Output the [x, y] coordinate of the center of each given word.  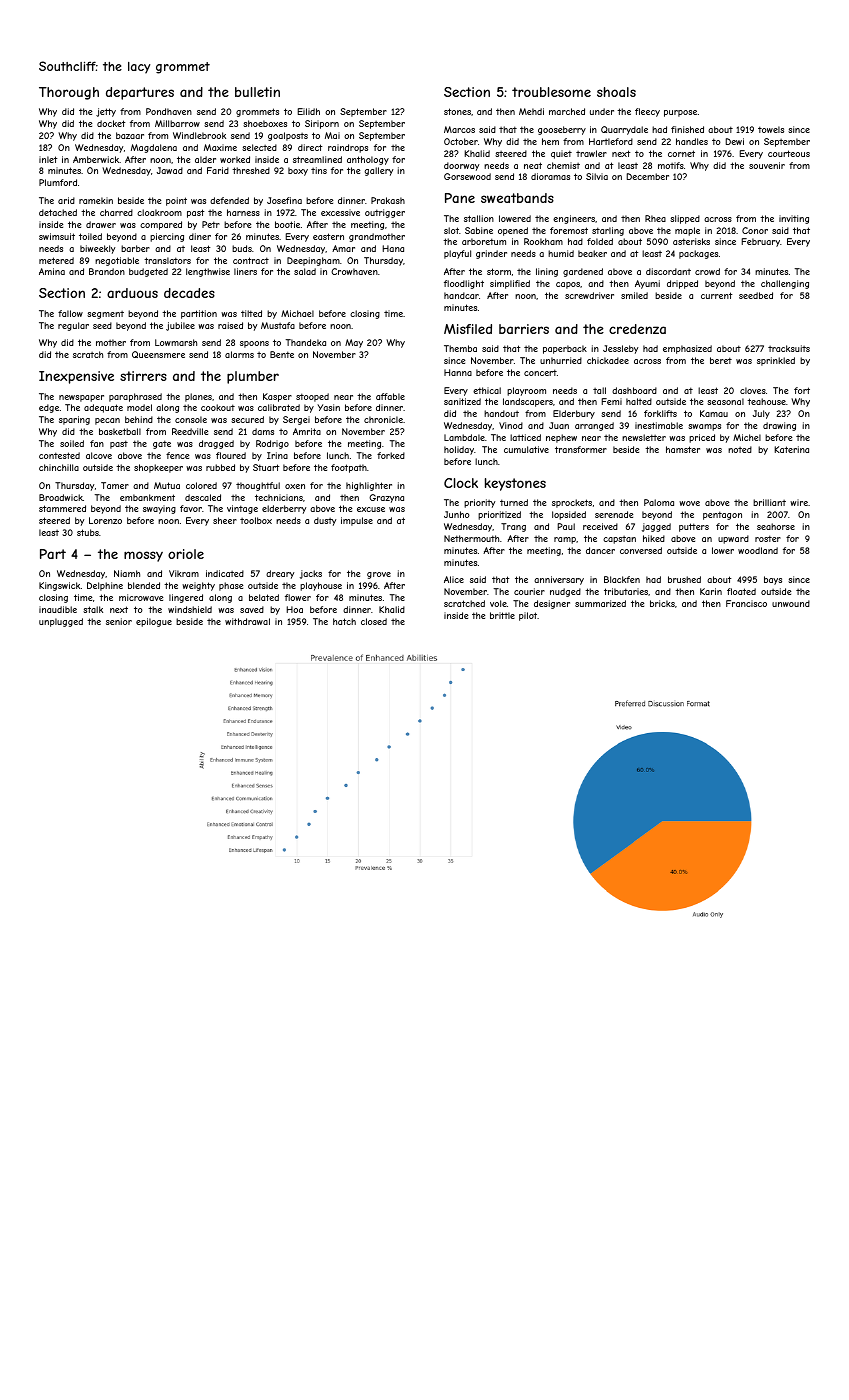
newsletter [644, 437]
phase [231, 586]
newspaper [81, 398]
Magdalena [154, 148]
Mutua [167, 485]
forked [391, 455]
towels [771, 129]
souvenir [767, 165]
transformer [581, 449]
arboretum [484, 241]
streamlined [317, 159]
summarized [600, 603]
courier [529, 591]
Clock [461, 483]
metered [56, 260]
